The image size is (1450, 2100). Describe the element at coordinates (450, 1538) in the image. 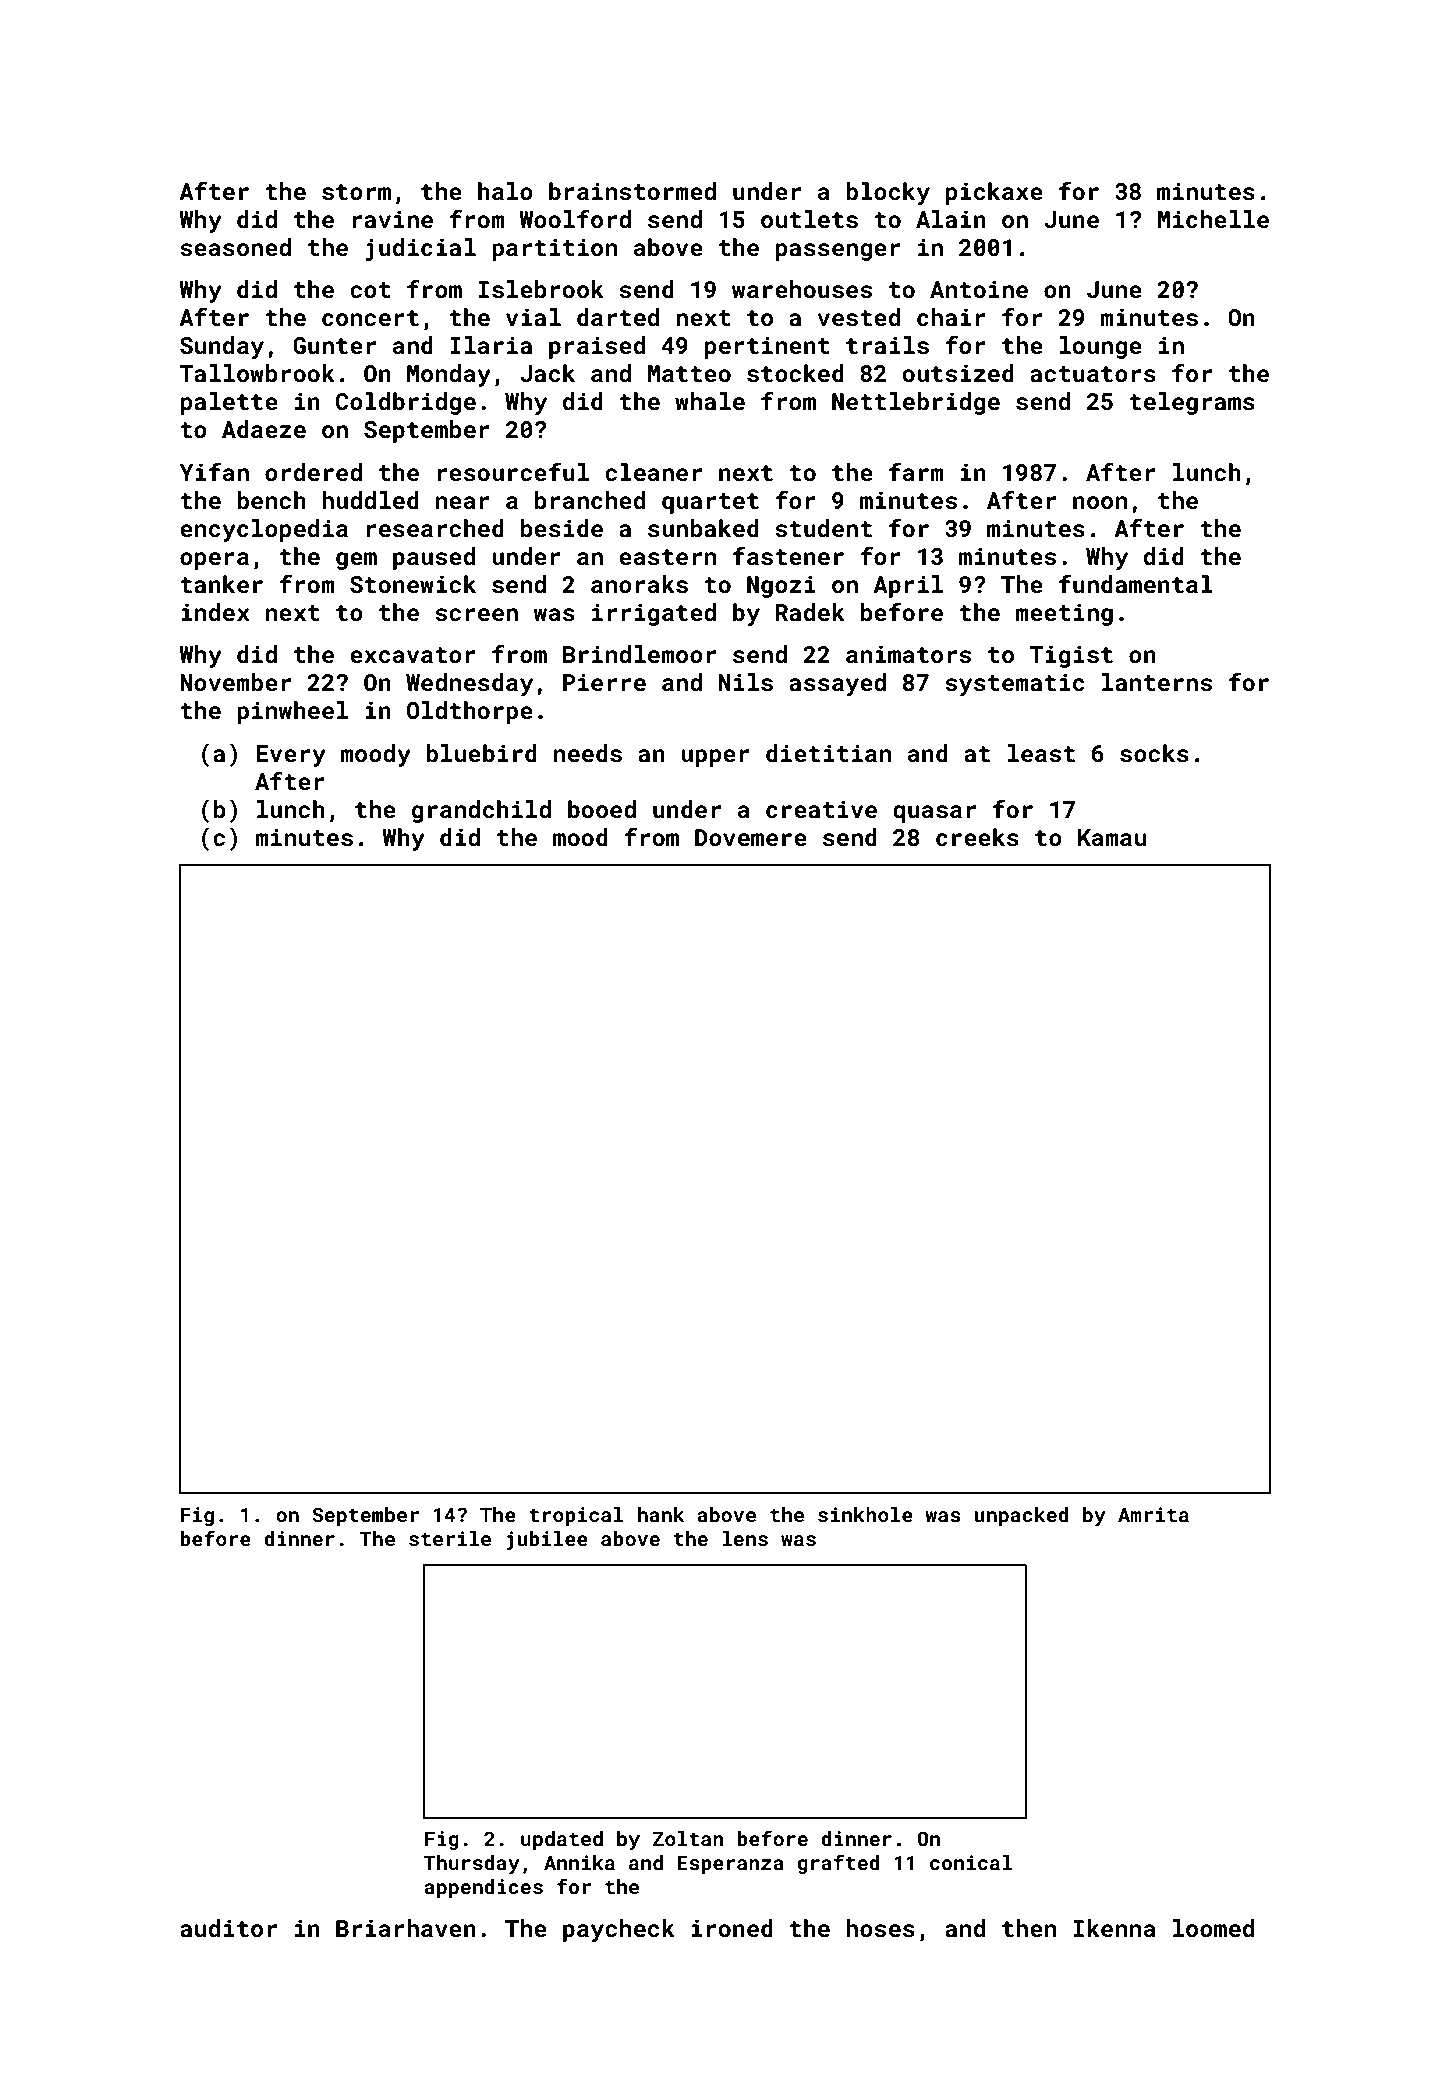

I see `sterile` at that location.
